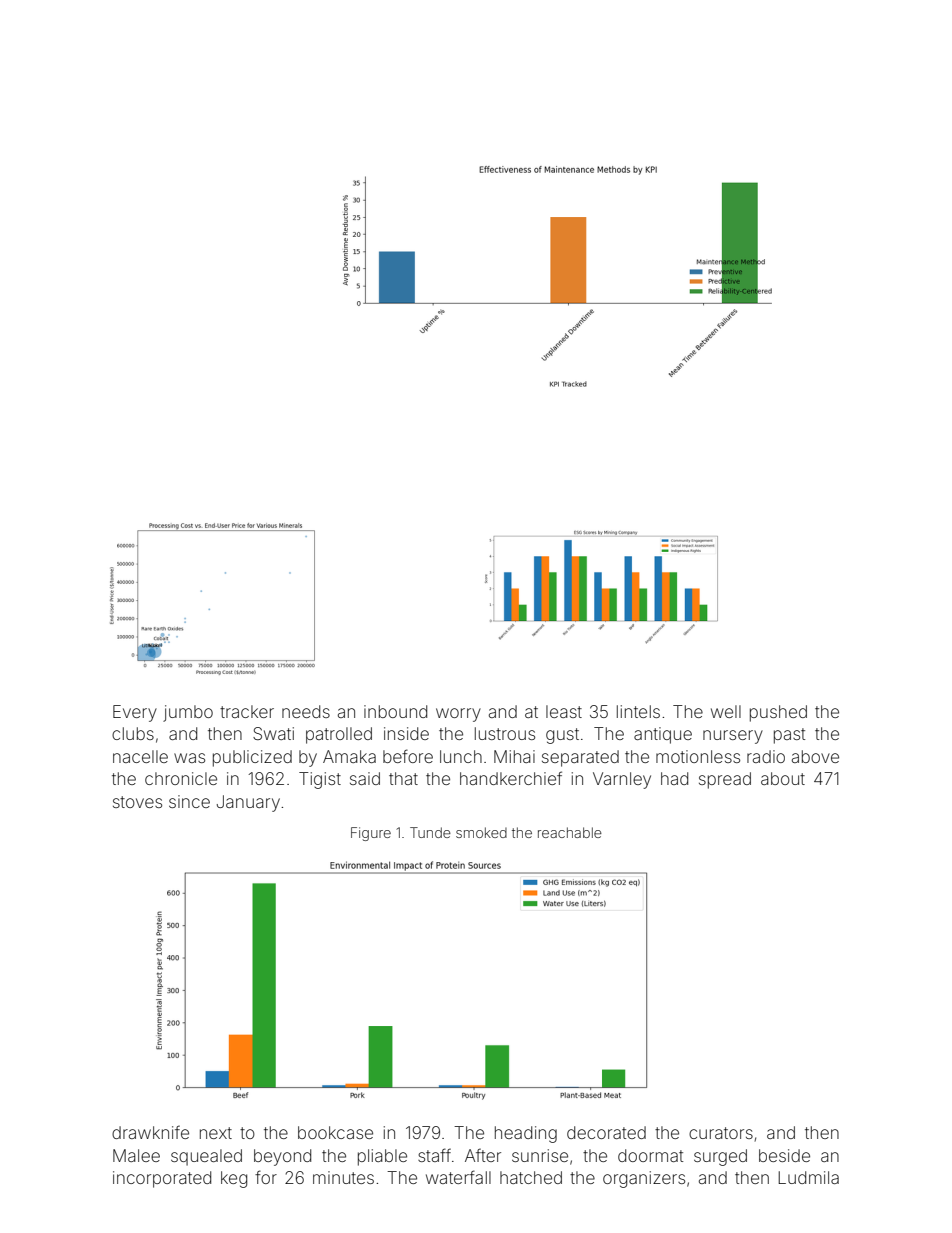  I want to click on said, so click(365, 778).
